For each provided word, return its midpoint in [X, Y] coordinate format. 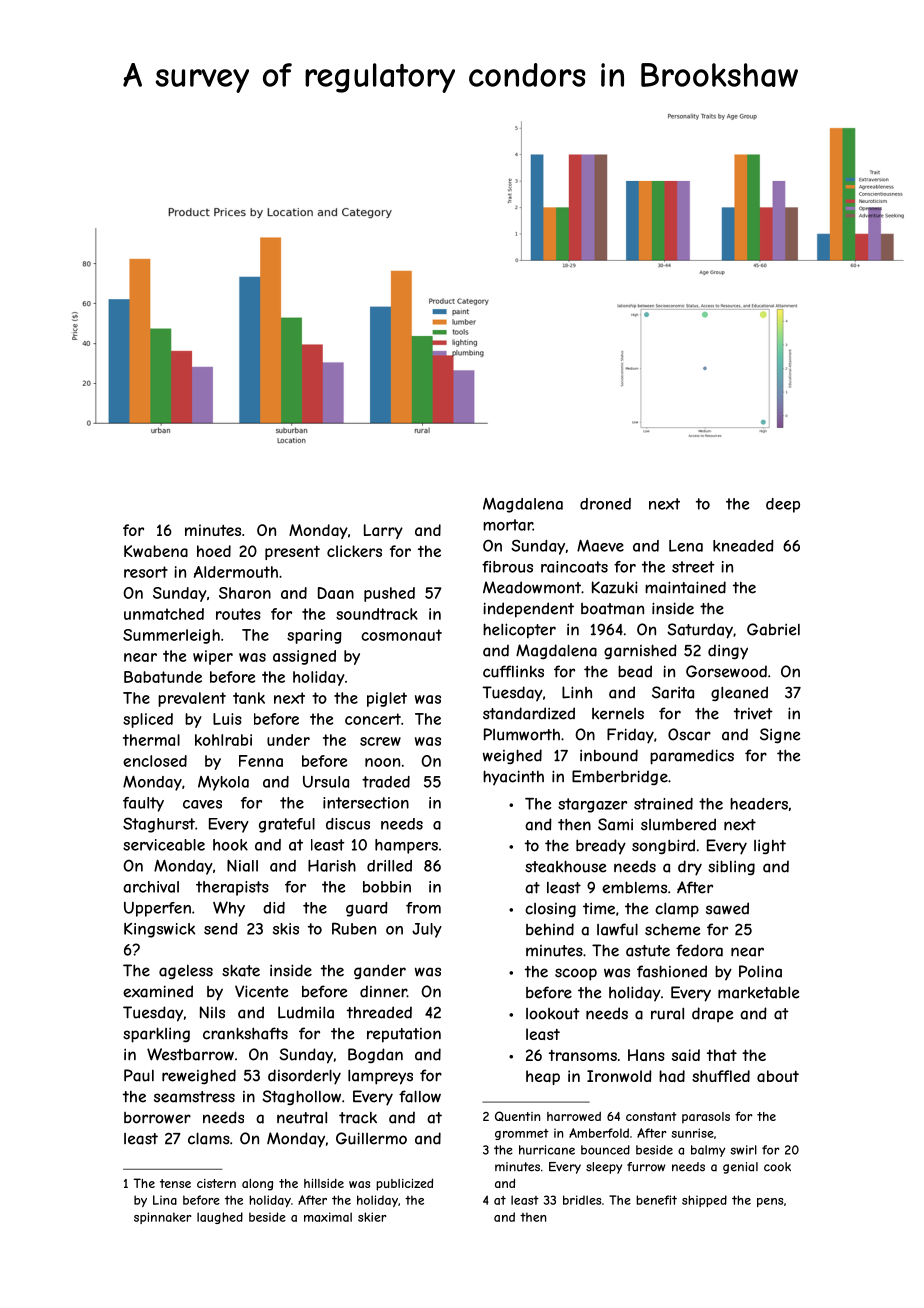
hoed [214, 551]
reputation [404, 1035]
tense [175, 1183]
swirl [743, 1150]
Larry [383, 531]
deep [783, 505]
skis [286, 929]
